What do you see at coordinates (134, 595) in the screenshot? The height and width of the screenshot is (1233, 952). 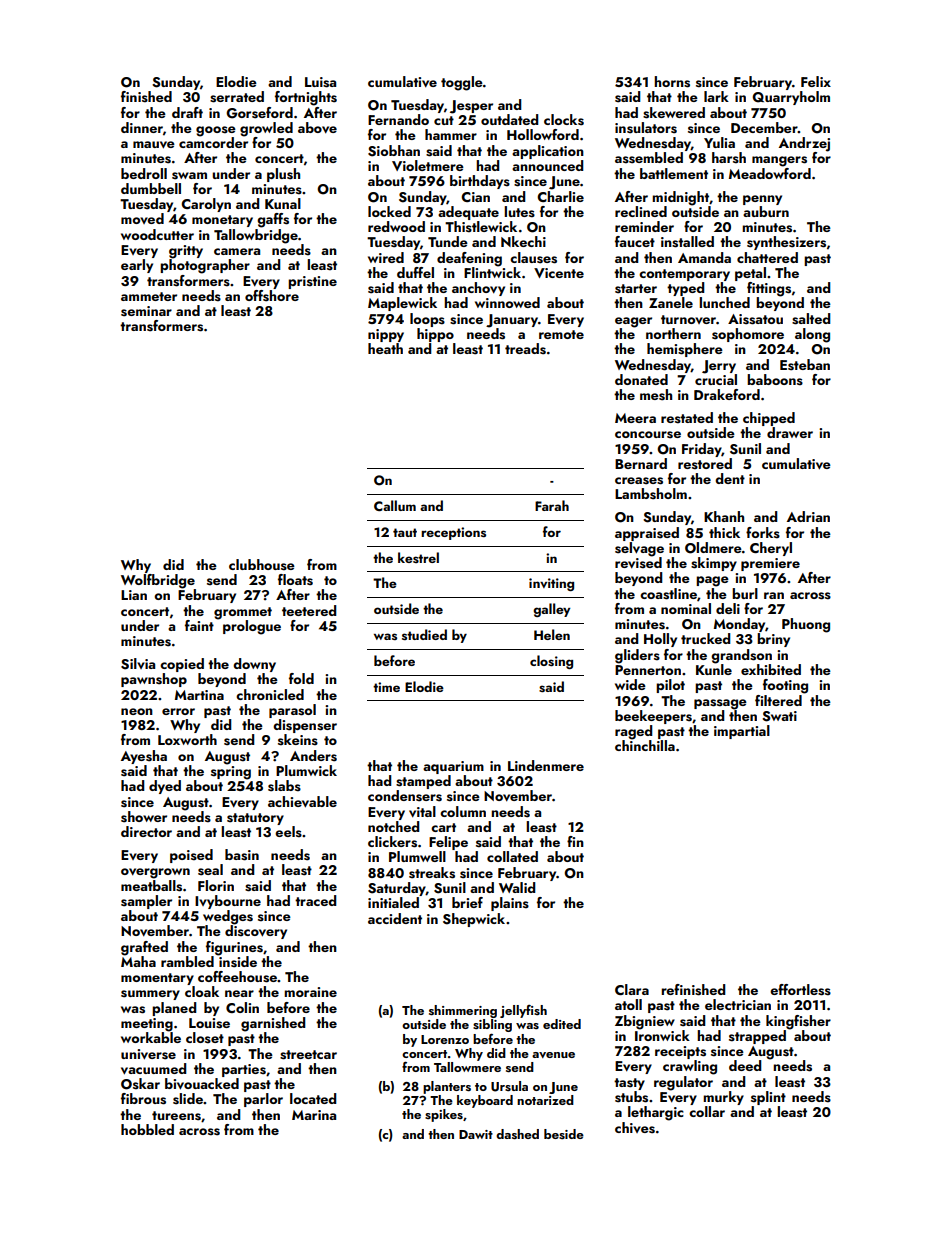 I see `Lian` at bounding box center [134, 595].
